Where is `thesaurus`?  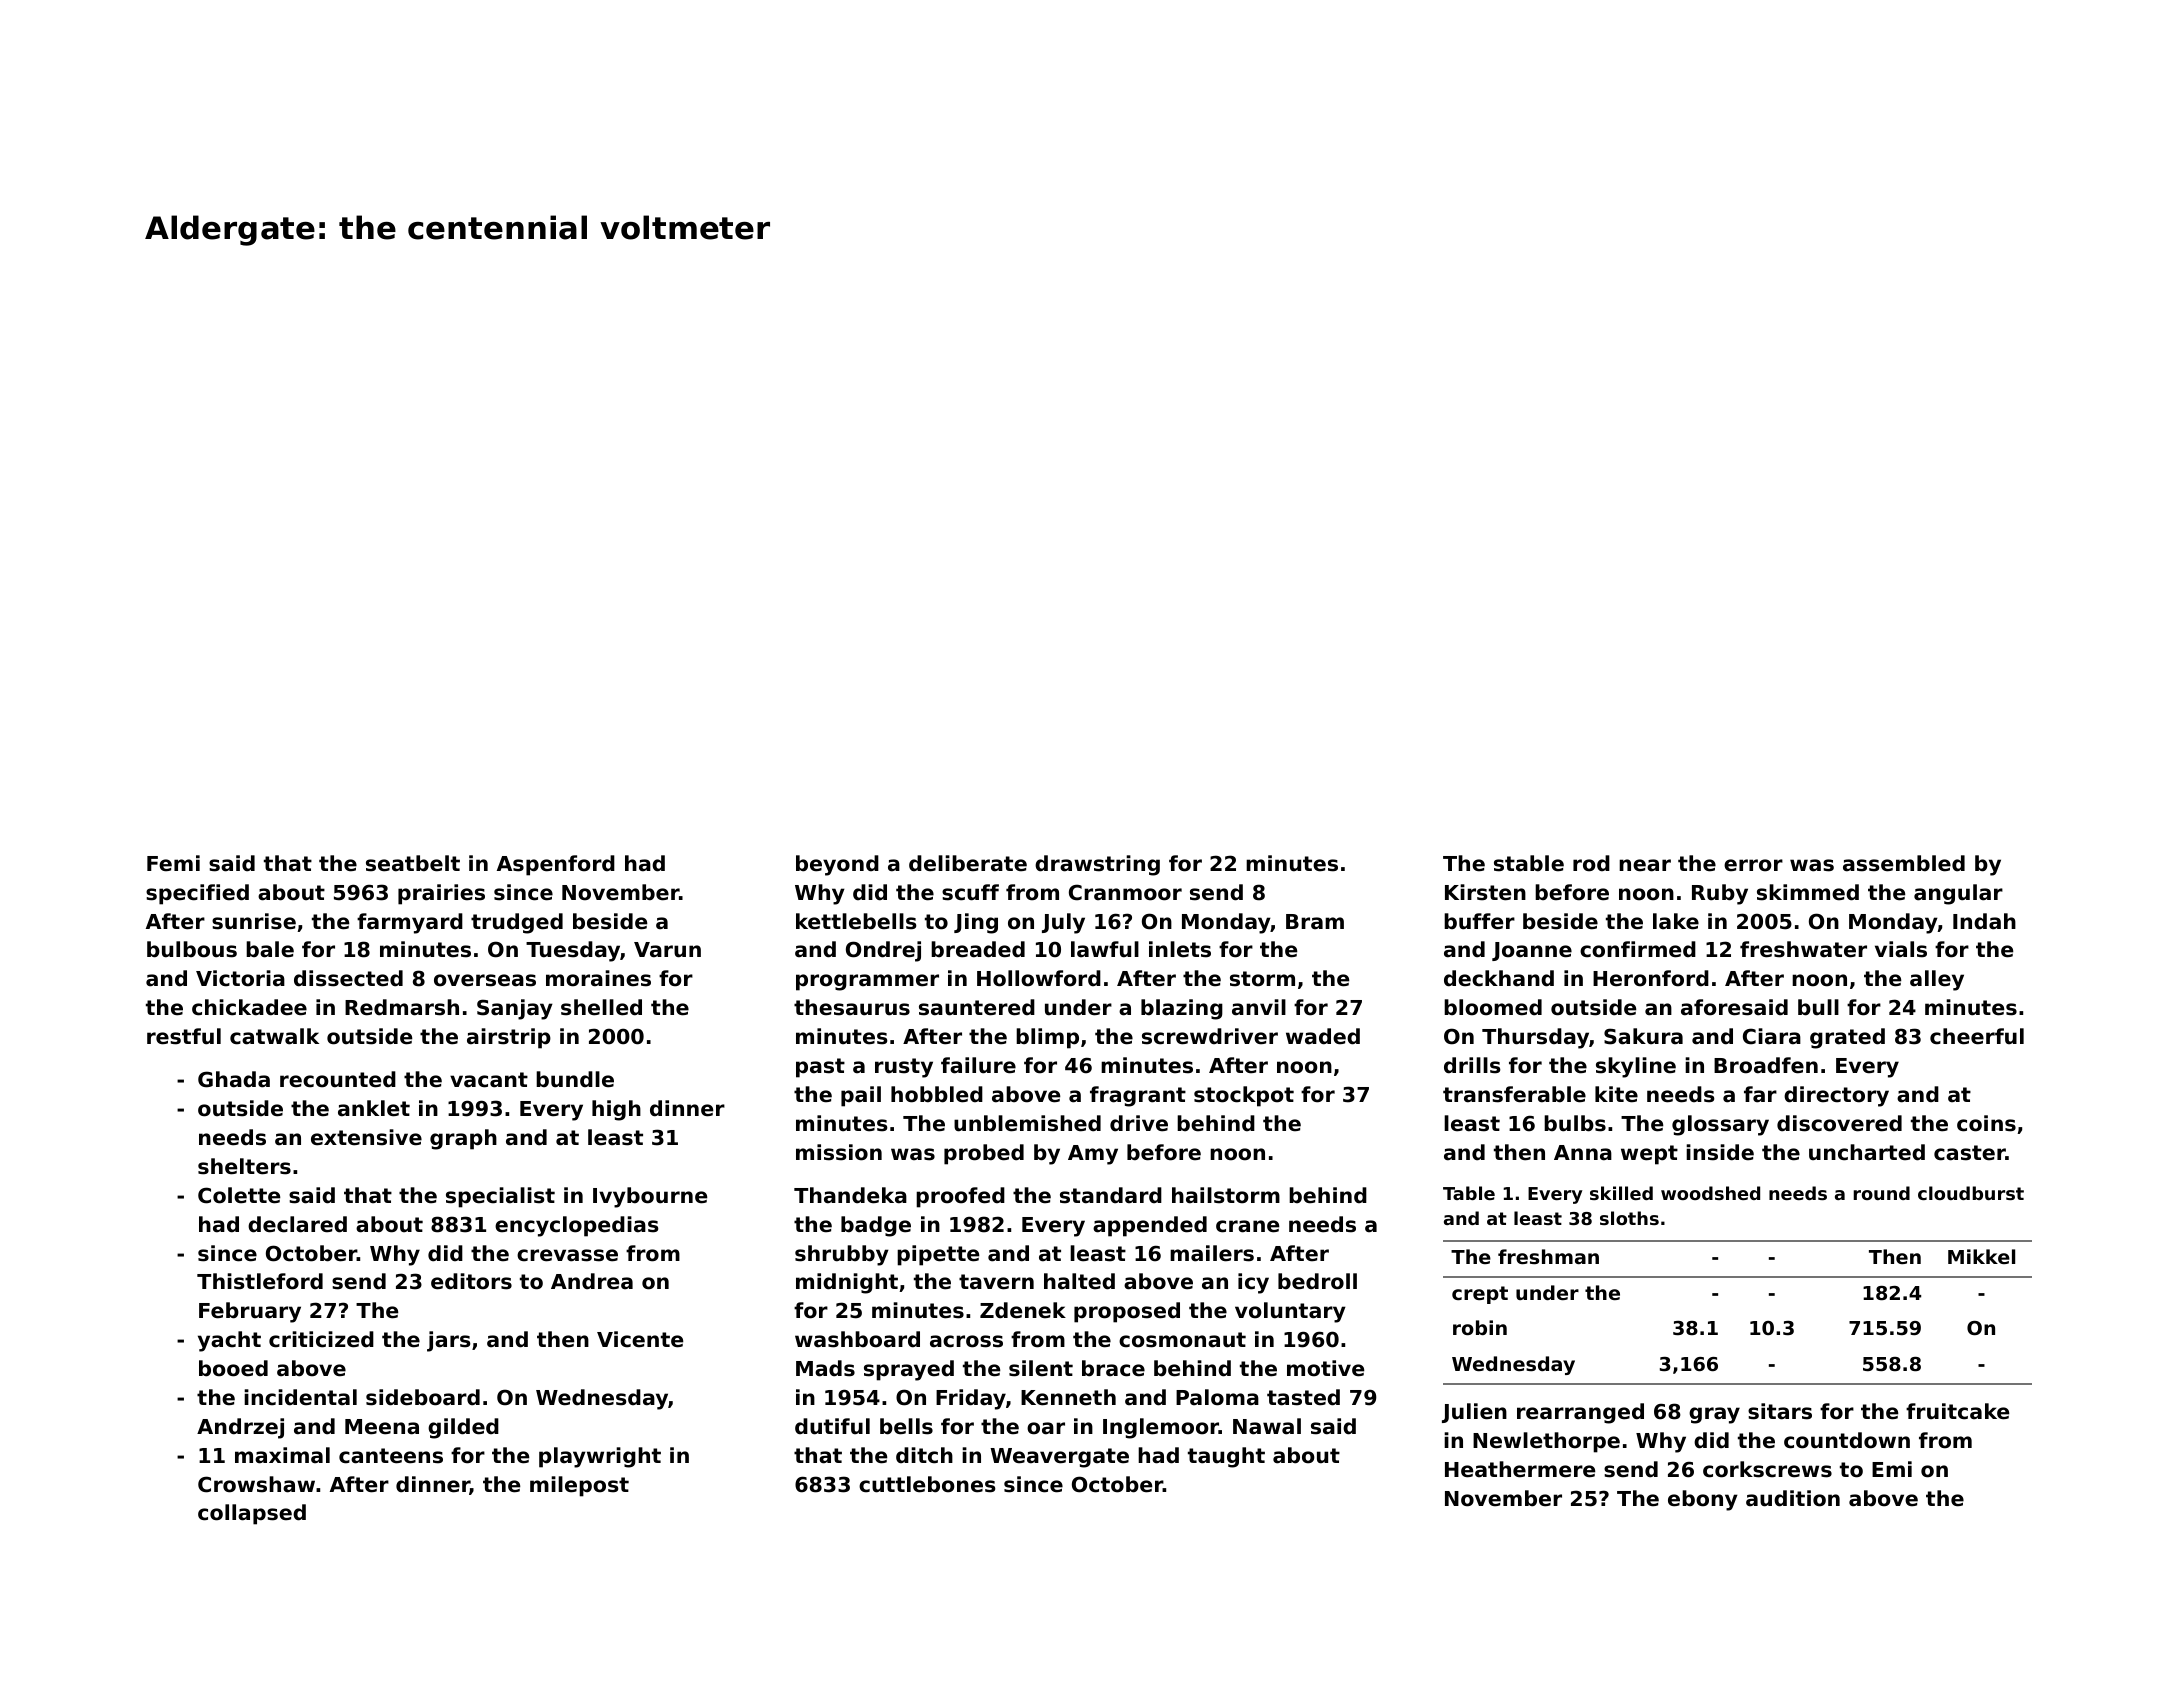
thesaurus is located at coordinates (852, 1007).
